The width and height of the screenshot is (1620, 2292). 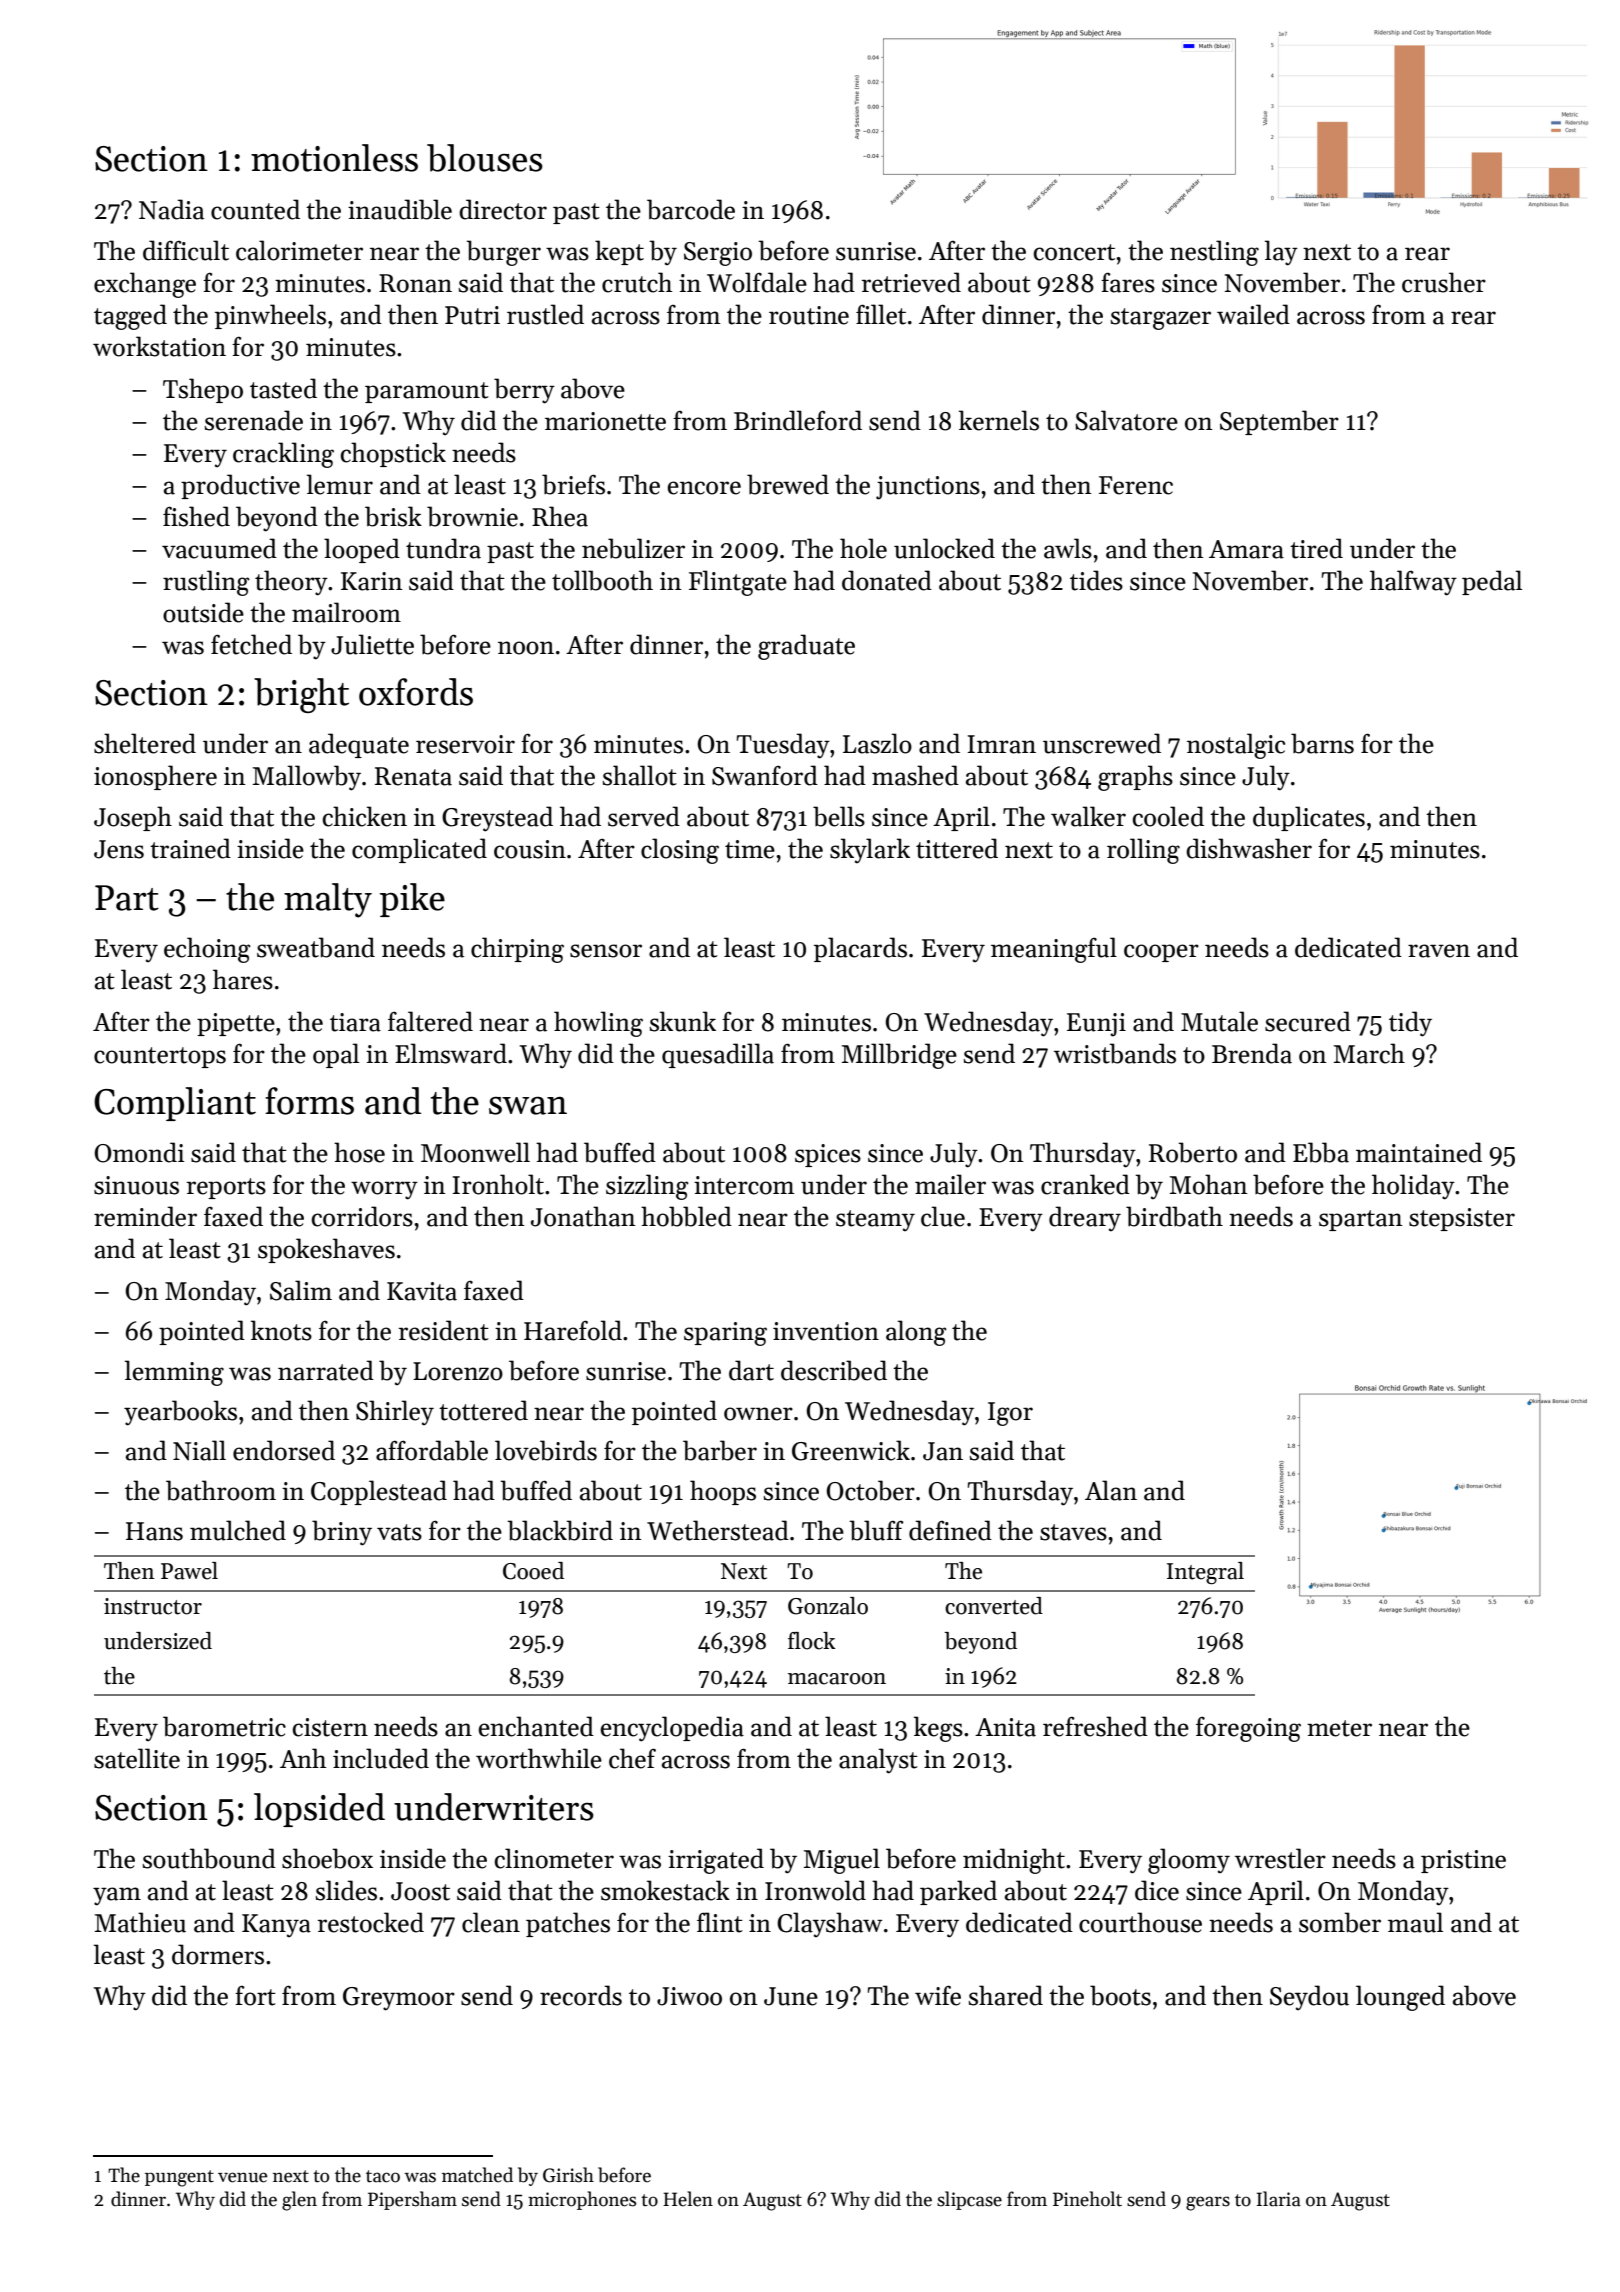 What do you see at coordinates (1205, 1573) in the screenshot?
I see `Integral` at bounding box center [1205, 1573].
